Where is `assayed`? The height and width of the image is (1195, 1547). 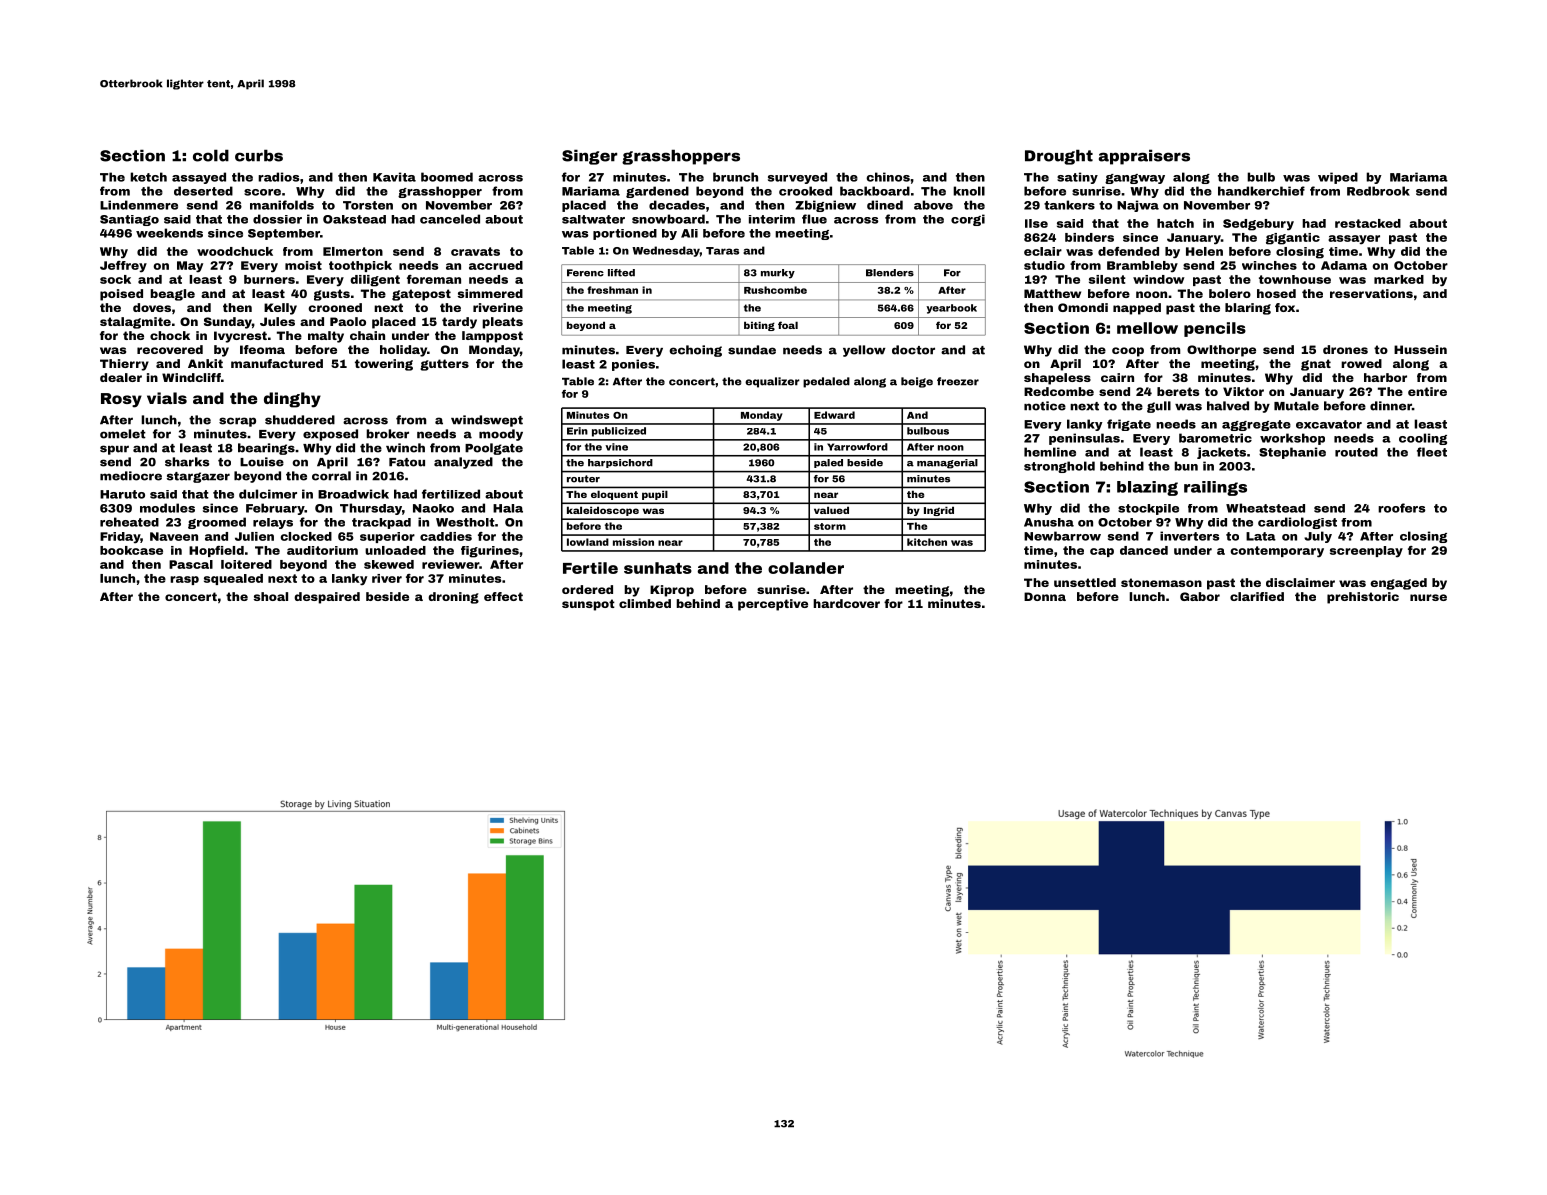
assayed is located at coordinates (199, 178).
